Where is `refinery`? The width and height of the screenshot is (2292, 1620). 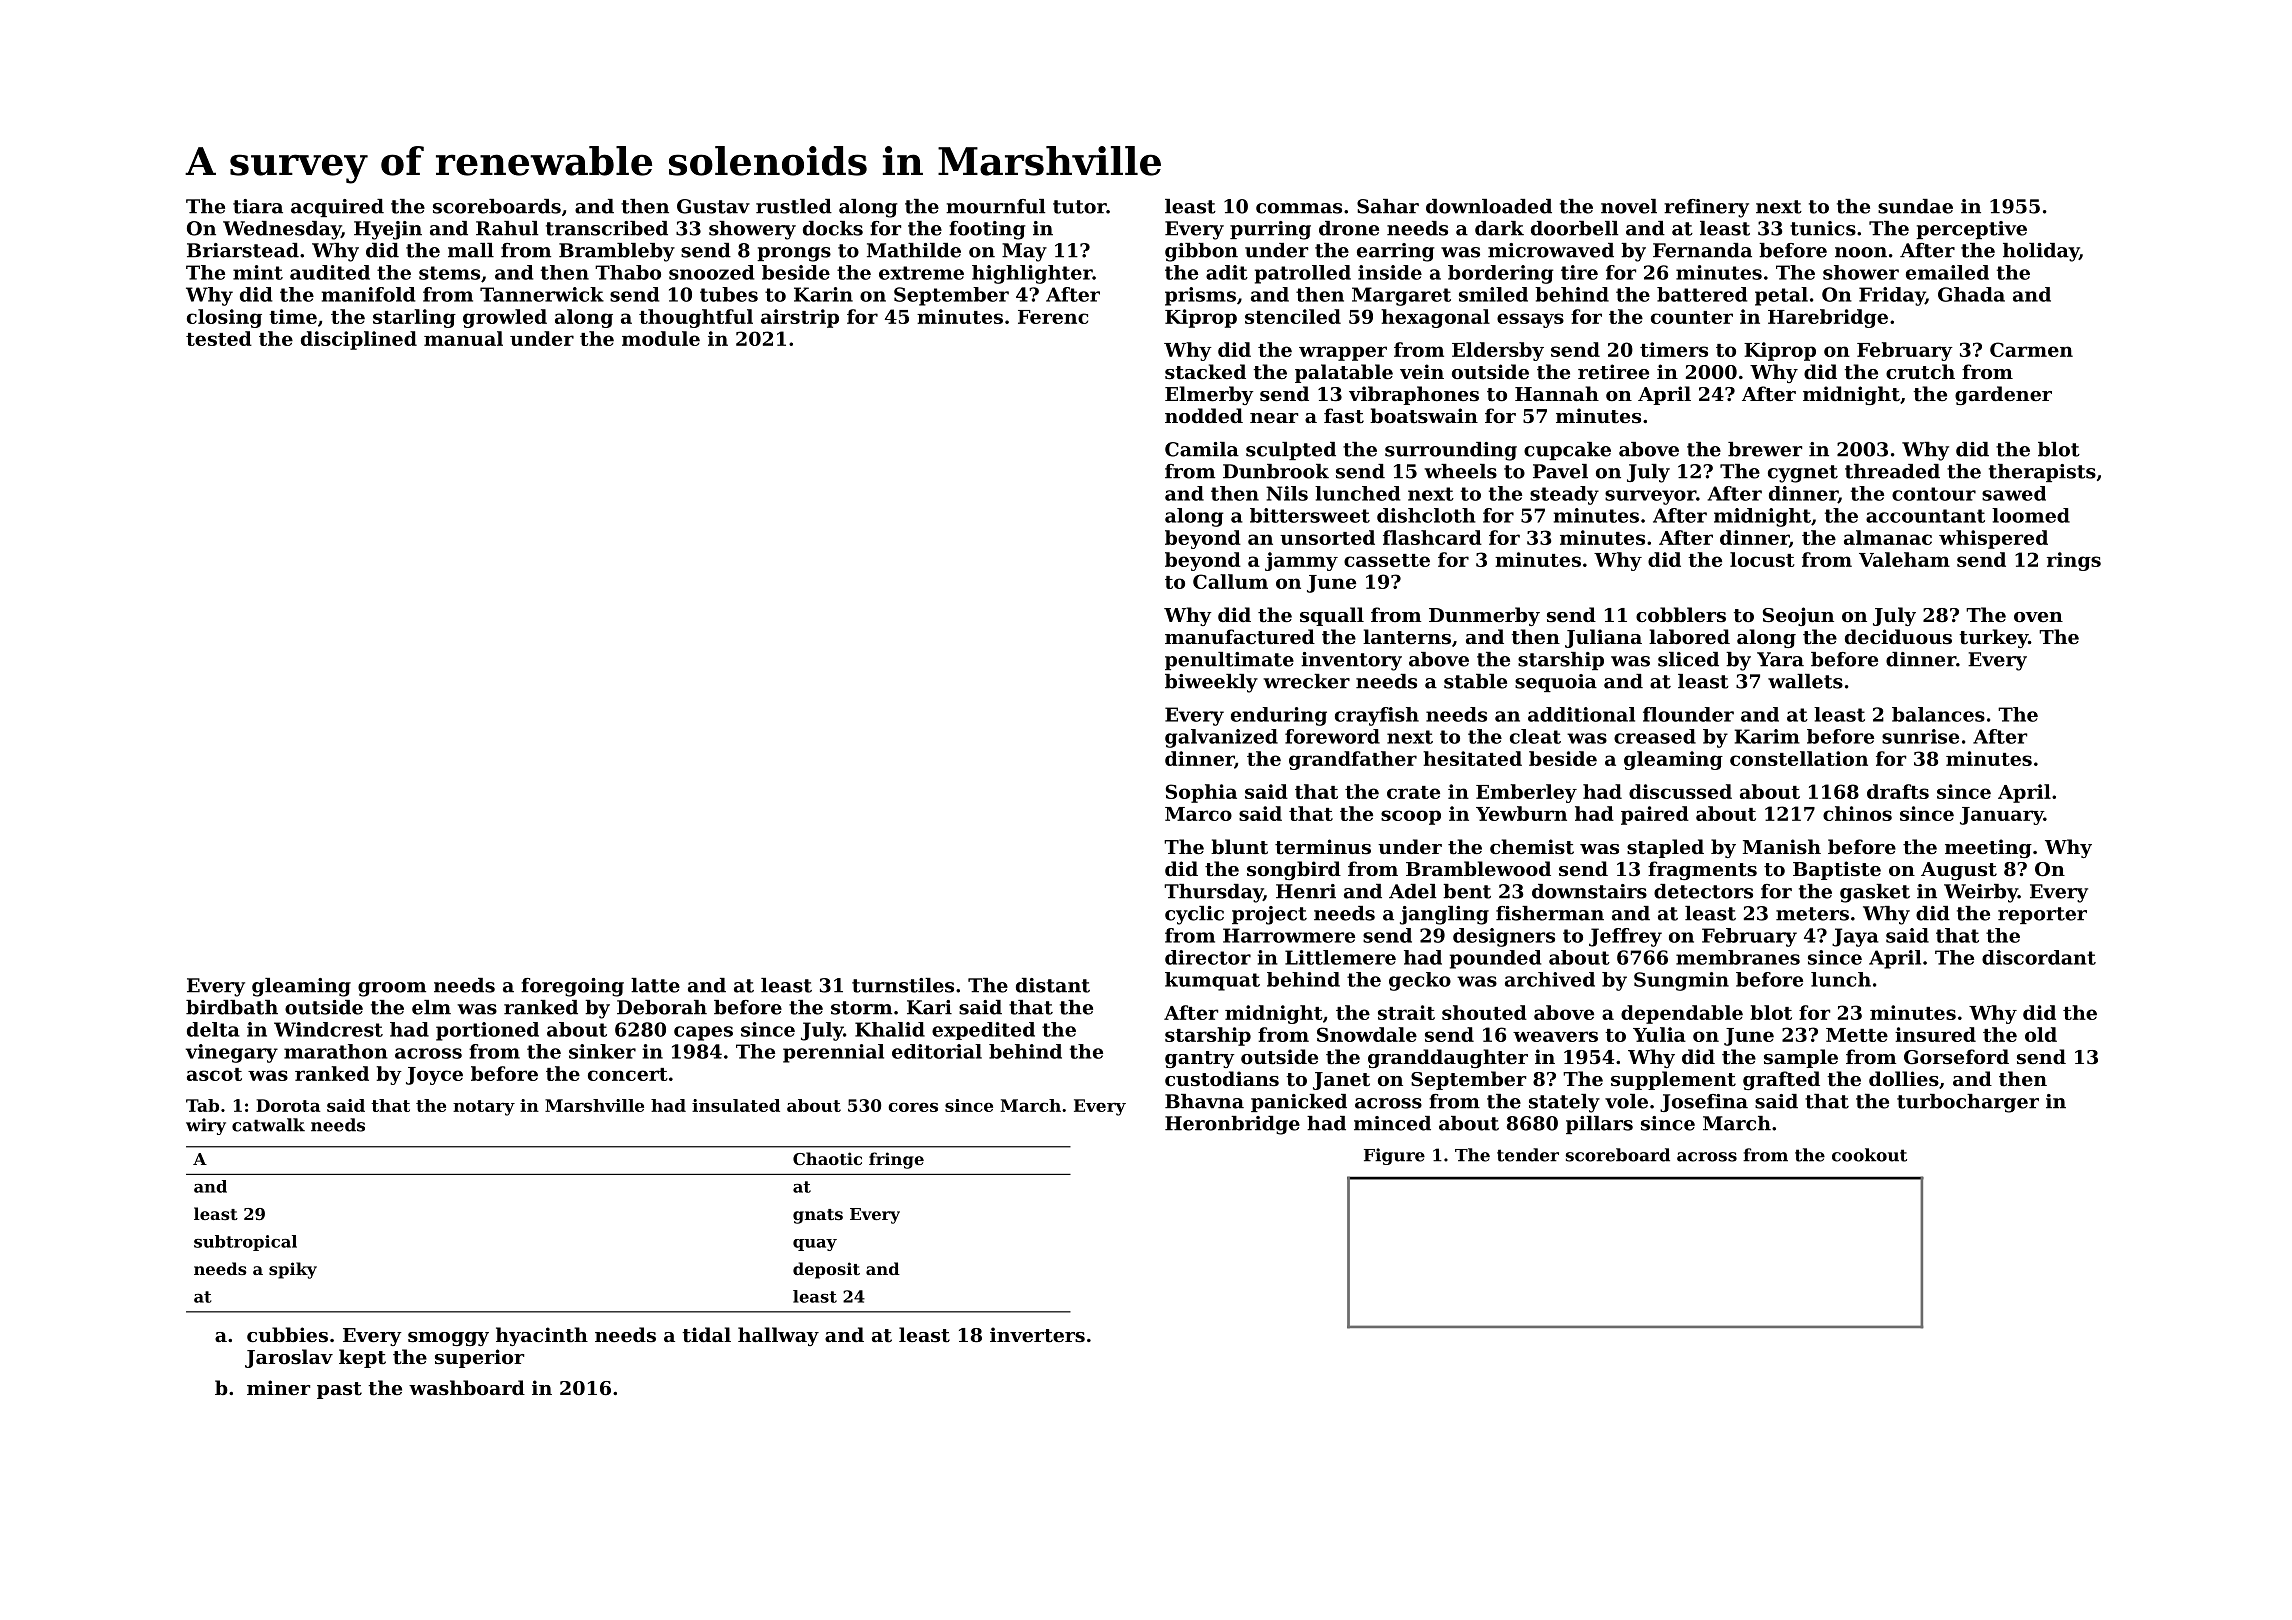
refinery is located at coordinates (1706, 208).
